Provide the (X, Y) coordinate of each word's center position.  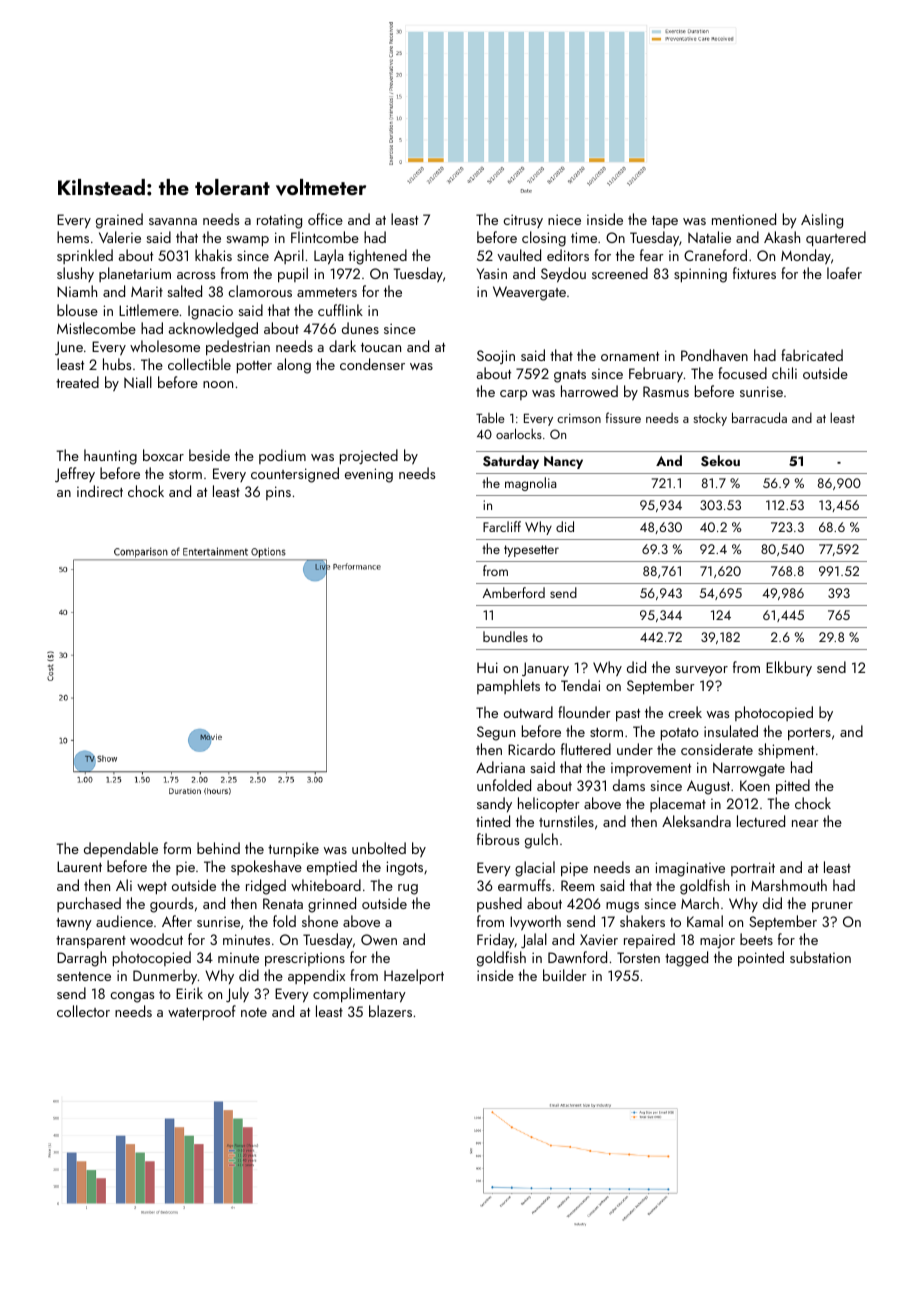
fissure (623, 417)
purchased (89, 904)
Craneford (715, 255)
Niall (138, 382)
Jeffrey (75, 474)
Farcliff (502, 526)
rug (408, 889)
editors (568, 255)
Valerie (120, 237)
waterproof (202, 1013)
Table (490, 417)
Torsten (638, 957)
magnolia (531, 484)
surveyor (701, 671)
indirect (100, 491)
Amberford (514, 592)
